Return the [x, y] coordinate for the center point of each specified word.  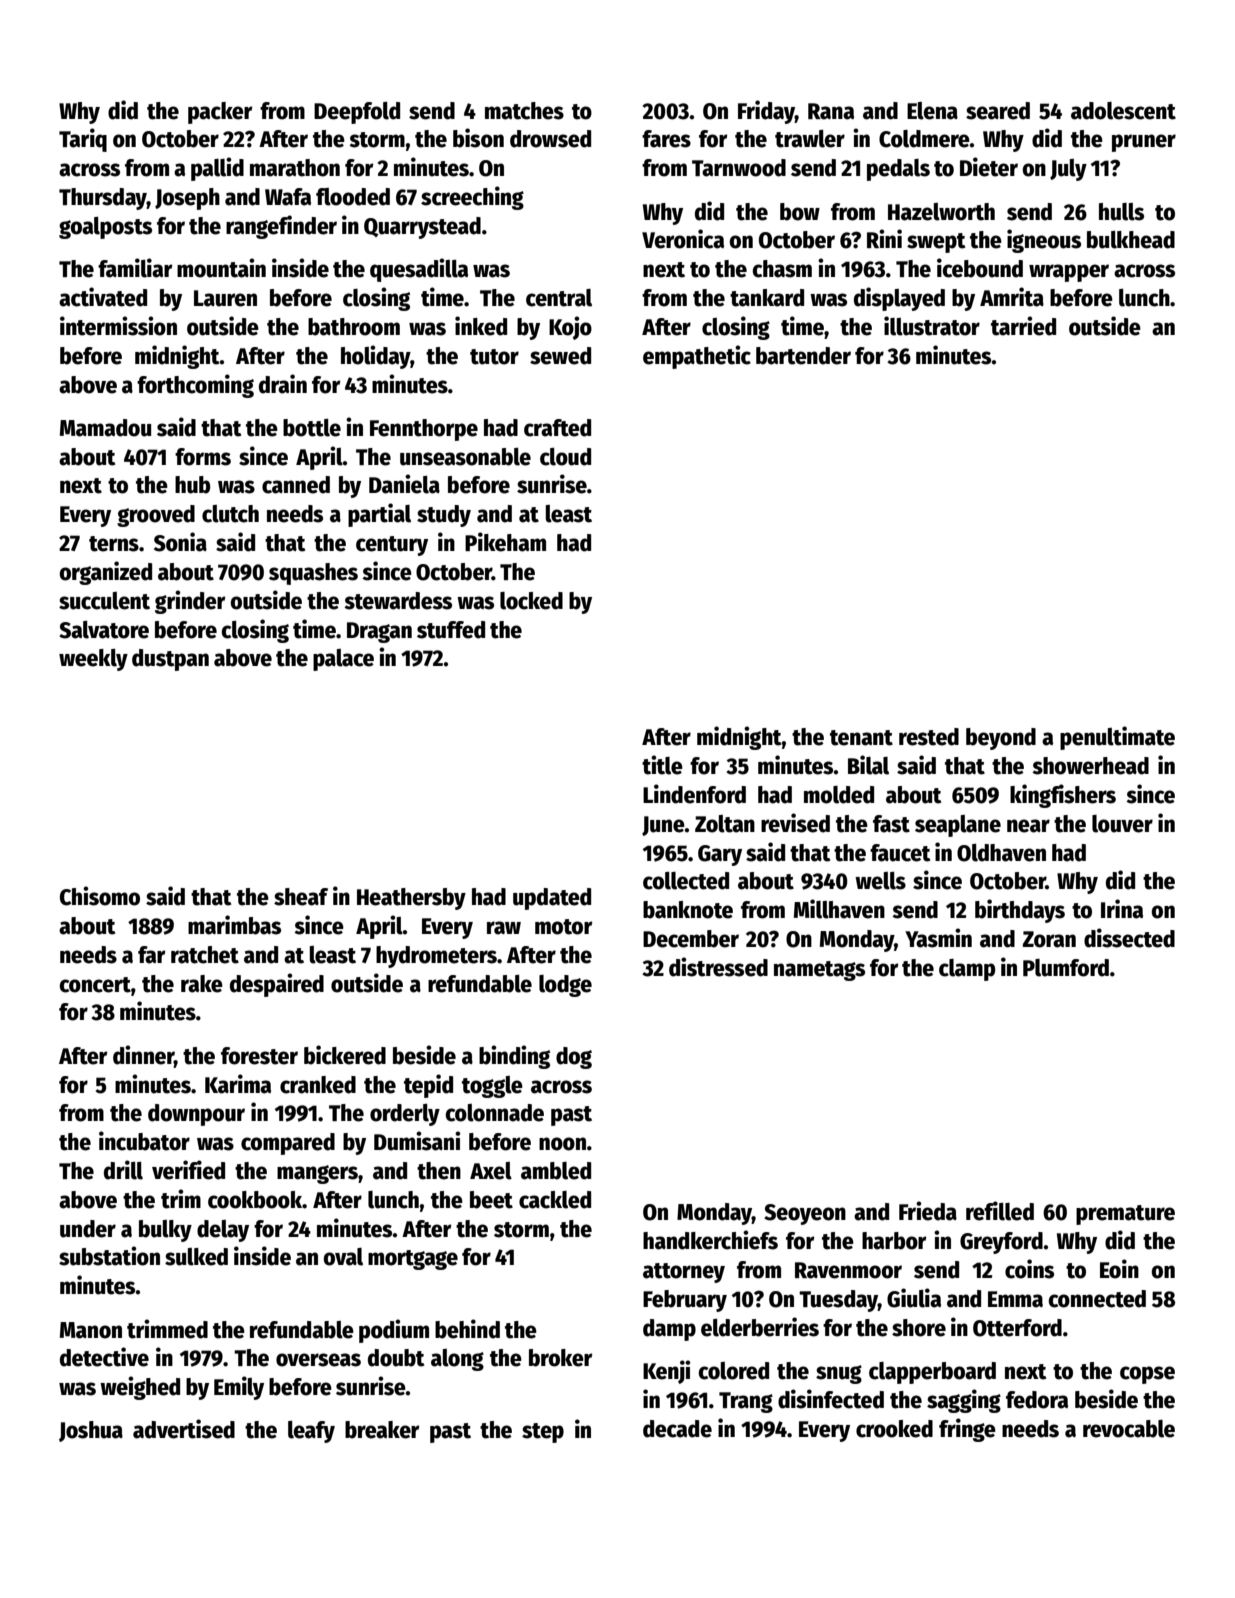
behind [467, 1329]
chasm [782, 269]
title [662, 765]
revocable [1129, 1429]
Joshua [91, 1431]
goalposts [105, 228]
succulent [104, 601]
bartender [803, 356]
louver [1122, 824]
